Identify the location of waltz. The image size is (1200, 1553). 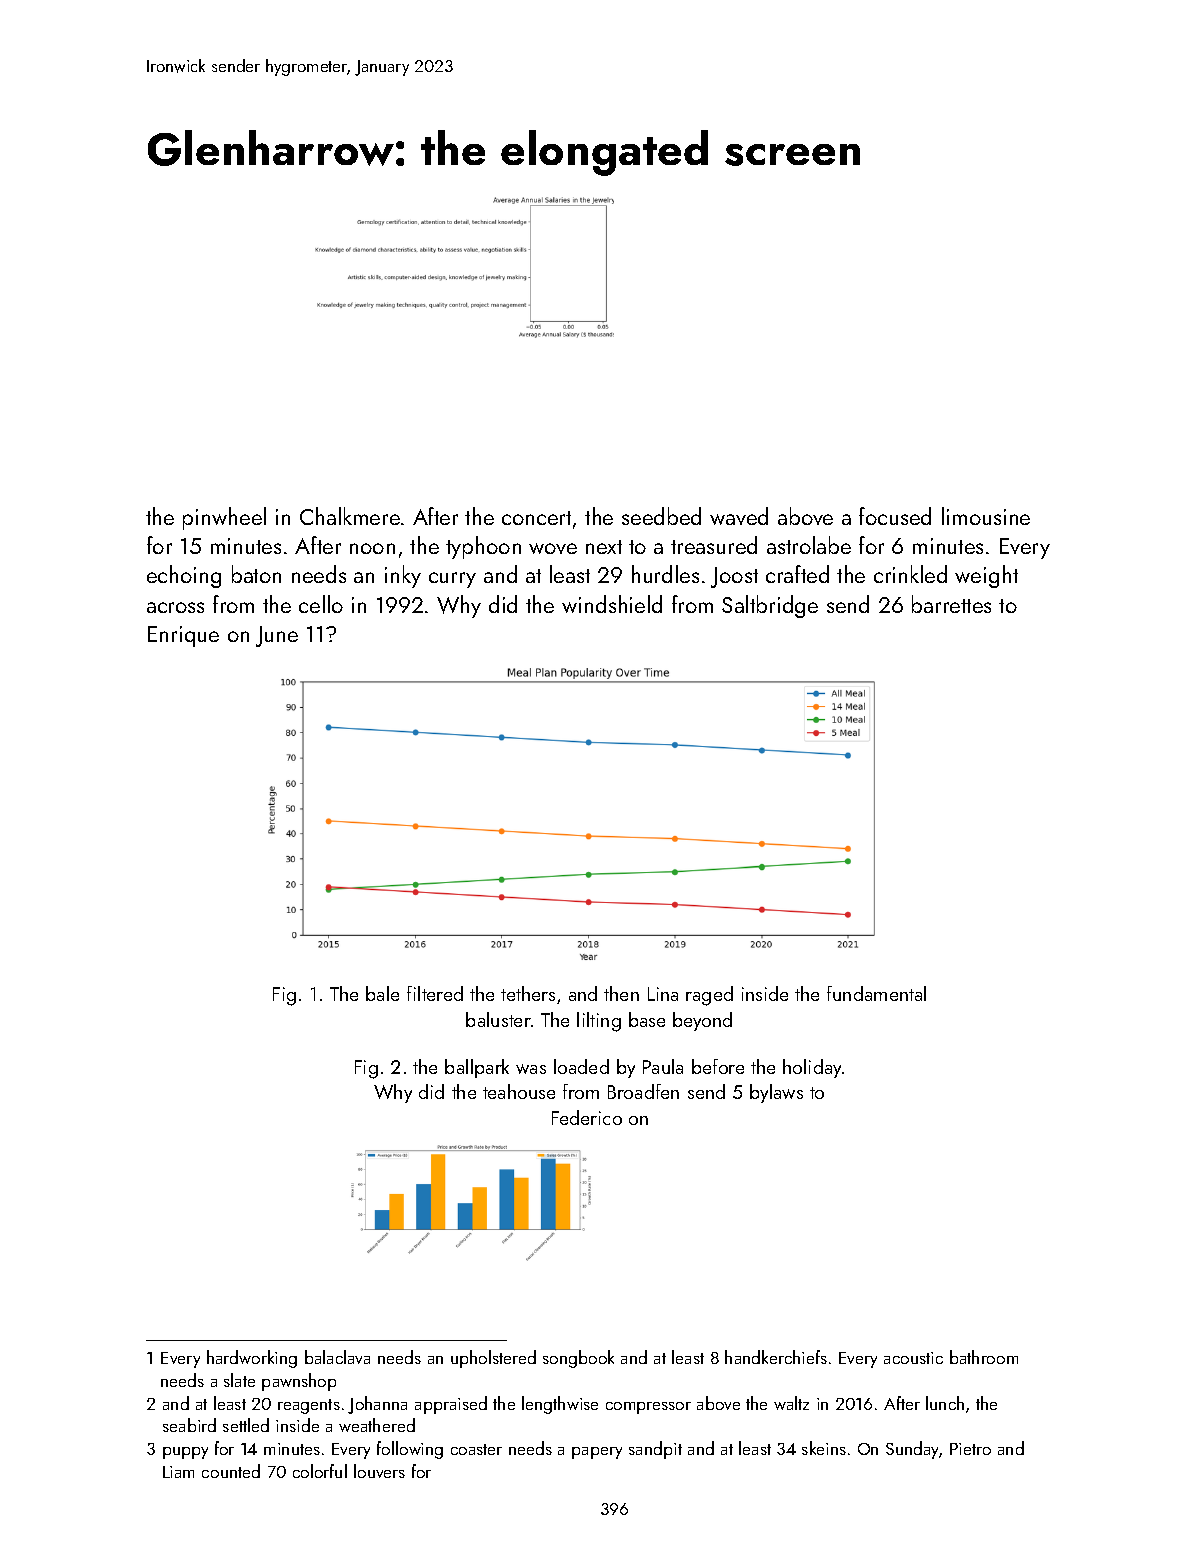
(791, 1403).
